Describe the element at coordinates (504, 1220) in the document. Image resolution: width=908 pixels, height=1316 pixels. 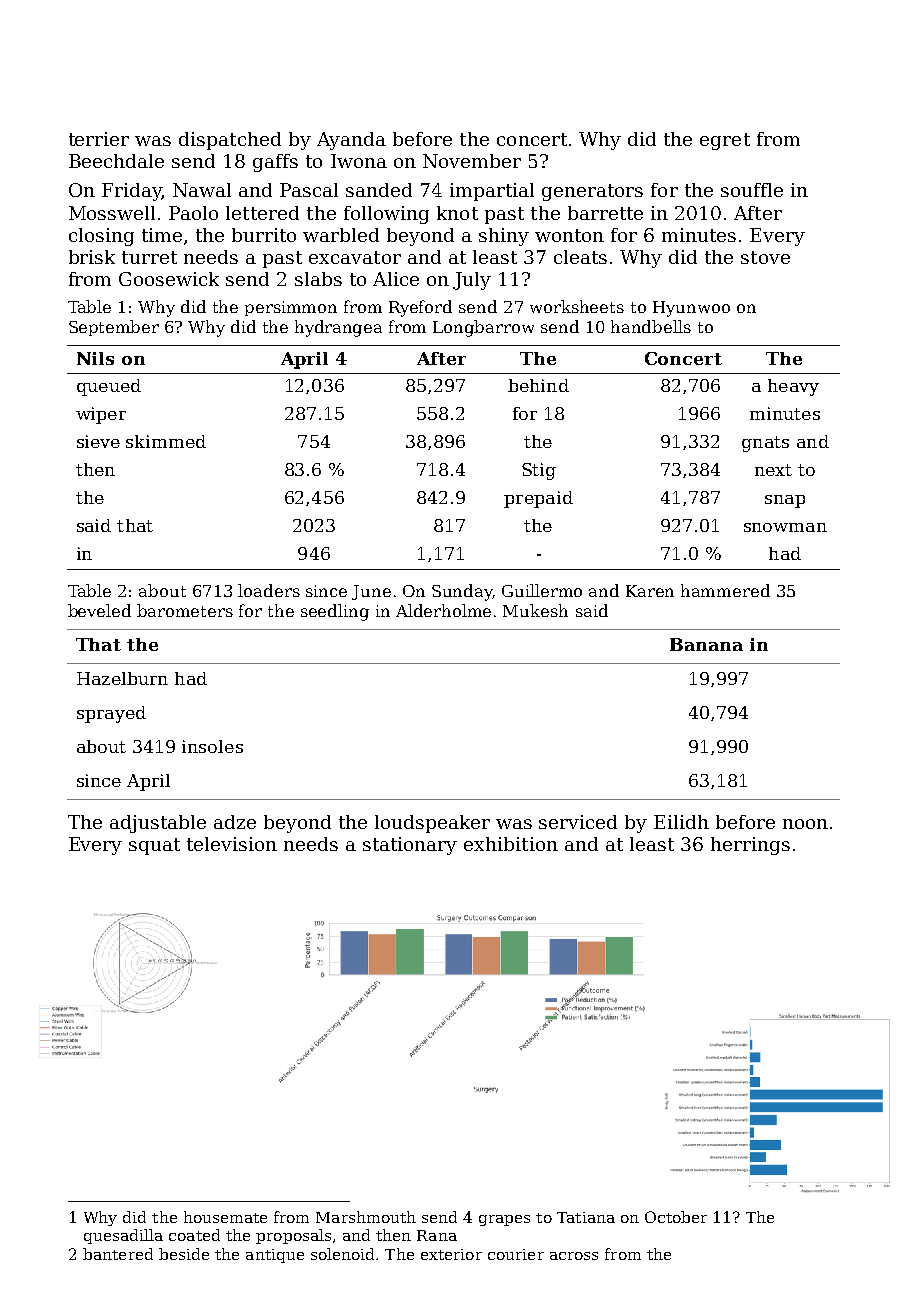
I see `grapes` at that location.
